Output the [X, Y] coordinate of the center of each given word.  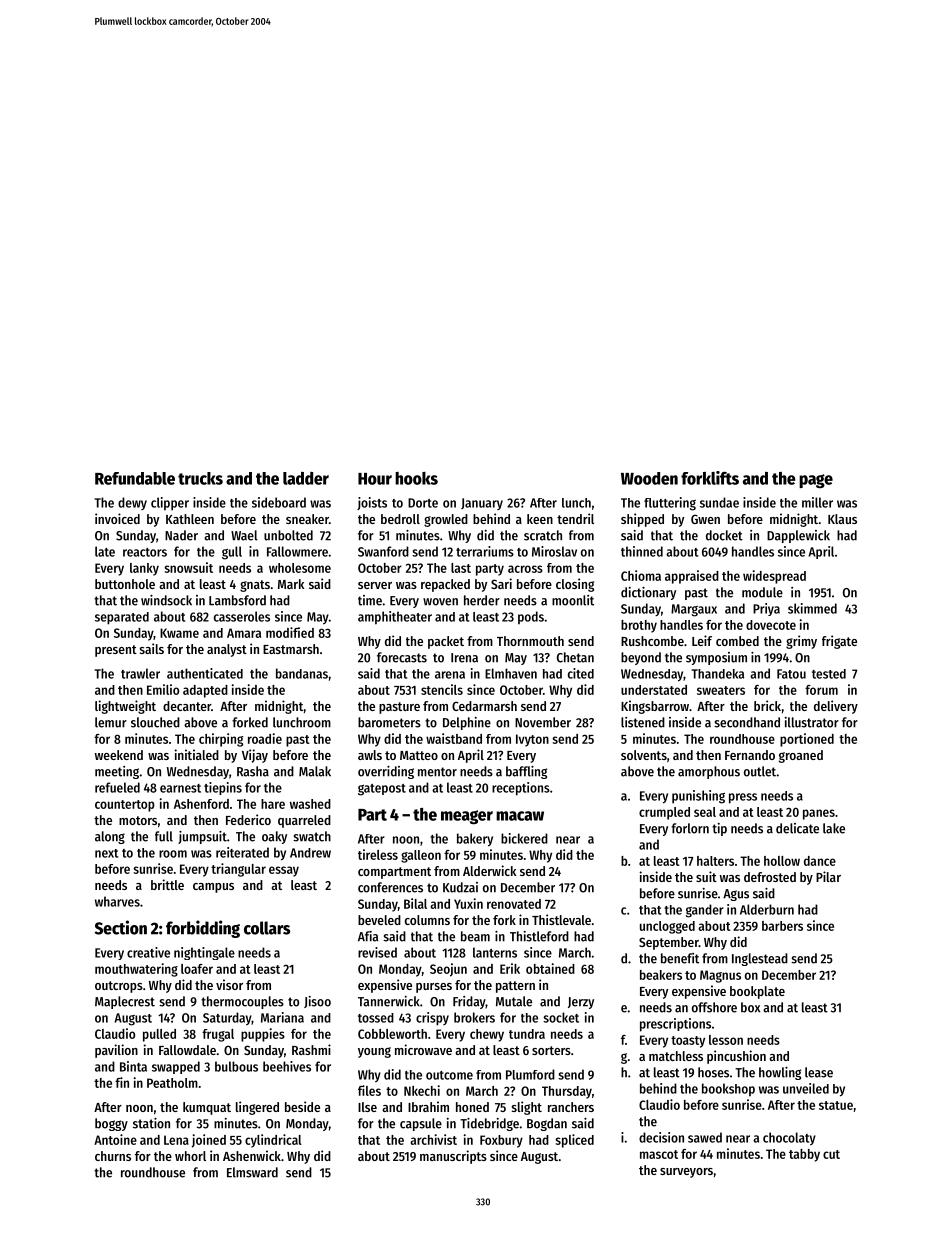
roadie [265, 738]
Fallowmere [297, 551]
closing [575, 585]
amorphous [709, 772]
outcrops [119, 987]
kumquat [207, 1108]
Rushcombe [652, 641]
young [374, 1052]
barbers [782, 926]
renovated [514, 904]
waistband [454, 738]
